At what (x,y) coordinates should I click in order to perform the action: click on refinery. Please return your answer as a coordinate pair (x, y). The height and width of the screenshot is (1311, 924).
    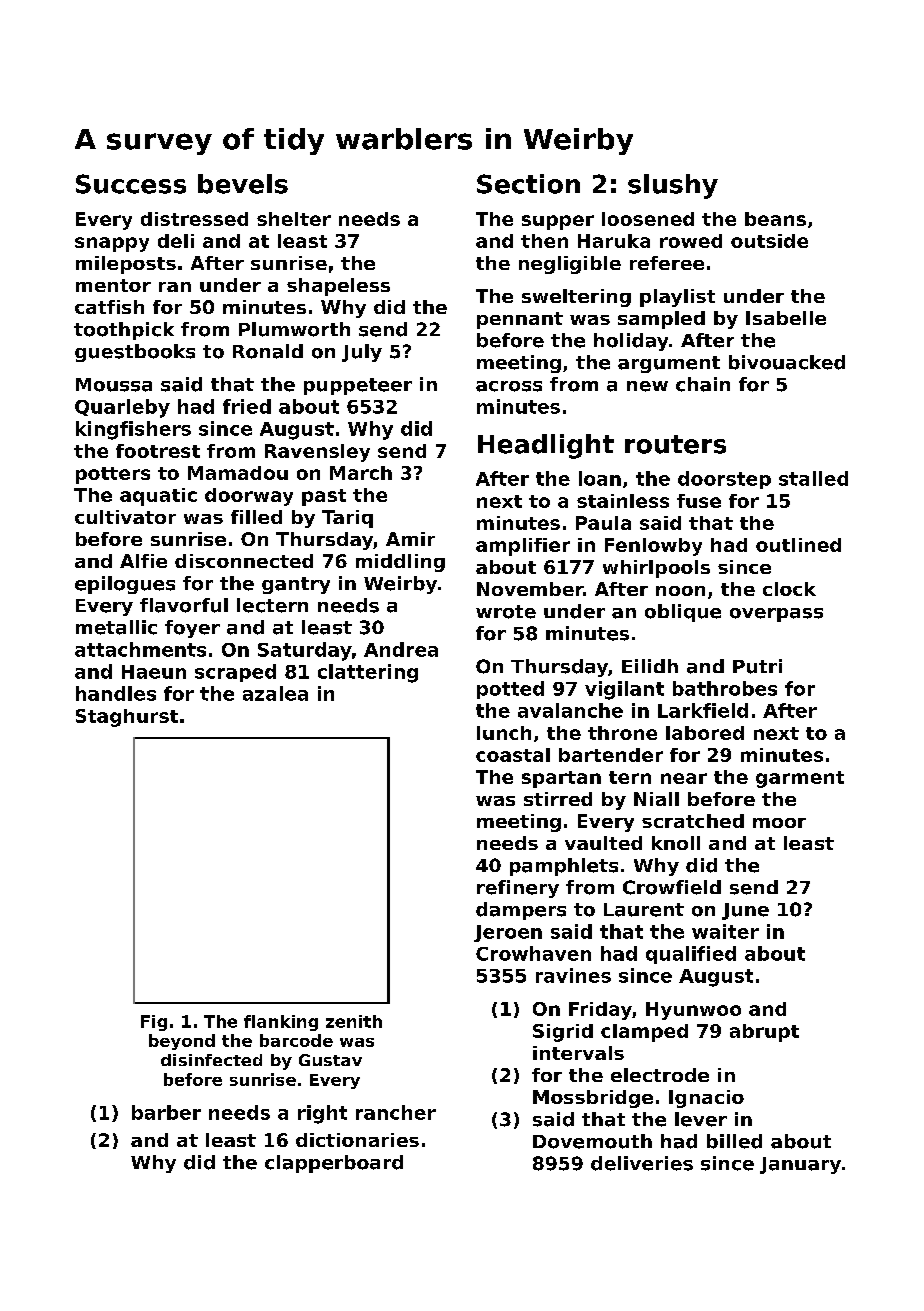
    Looking at the image, I should click on (518, 889).
